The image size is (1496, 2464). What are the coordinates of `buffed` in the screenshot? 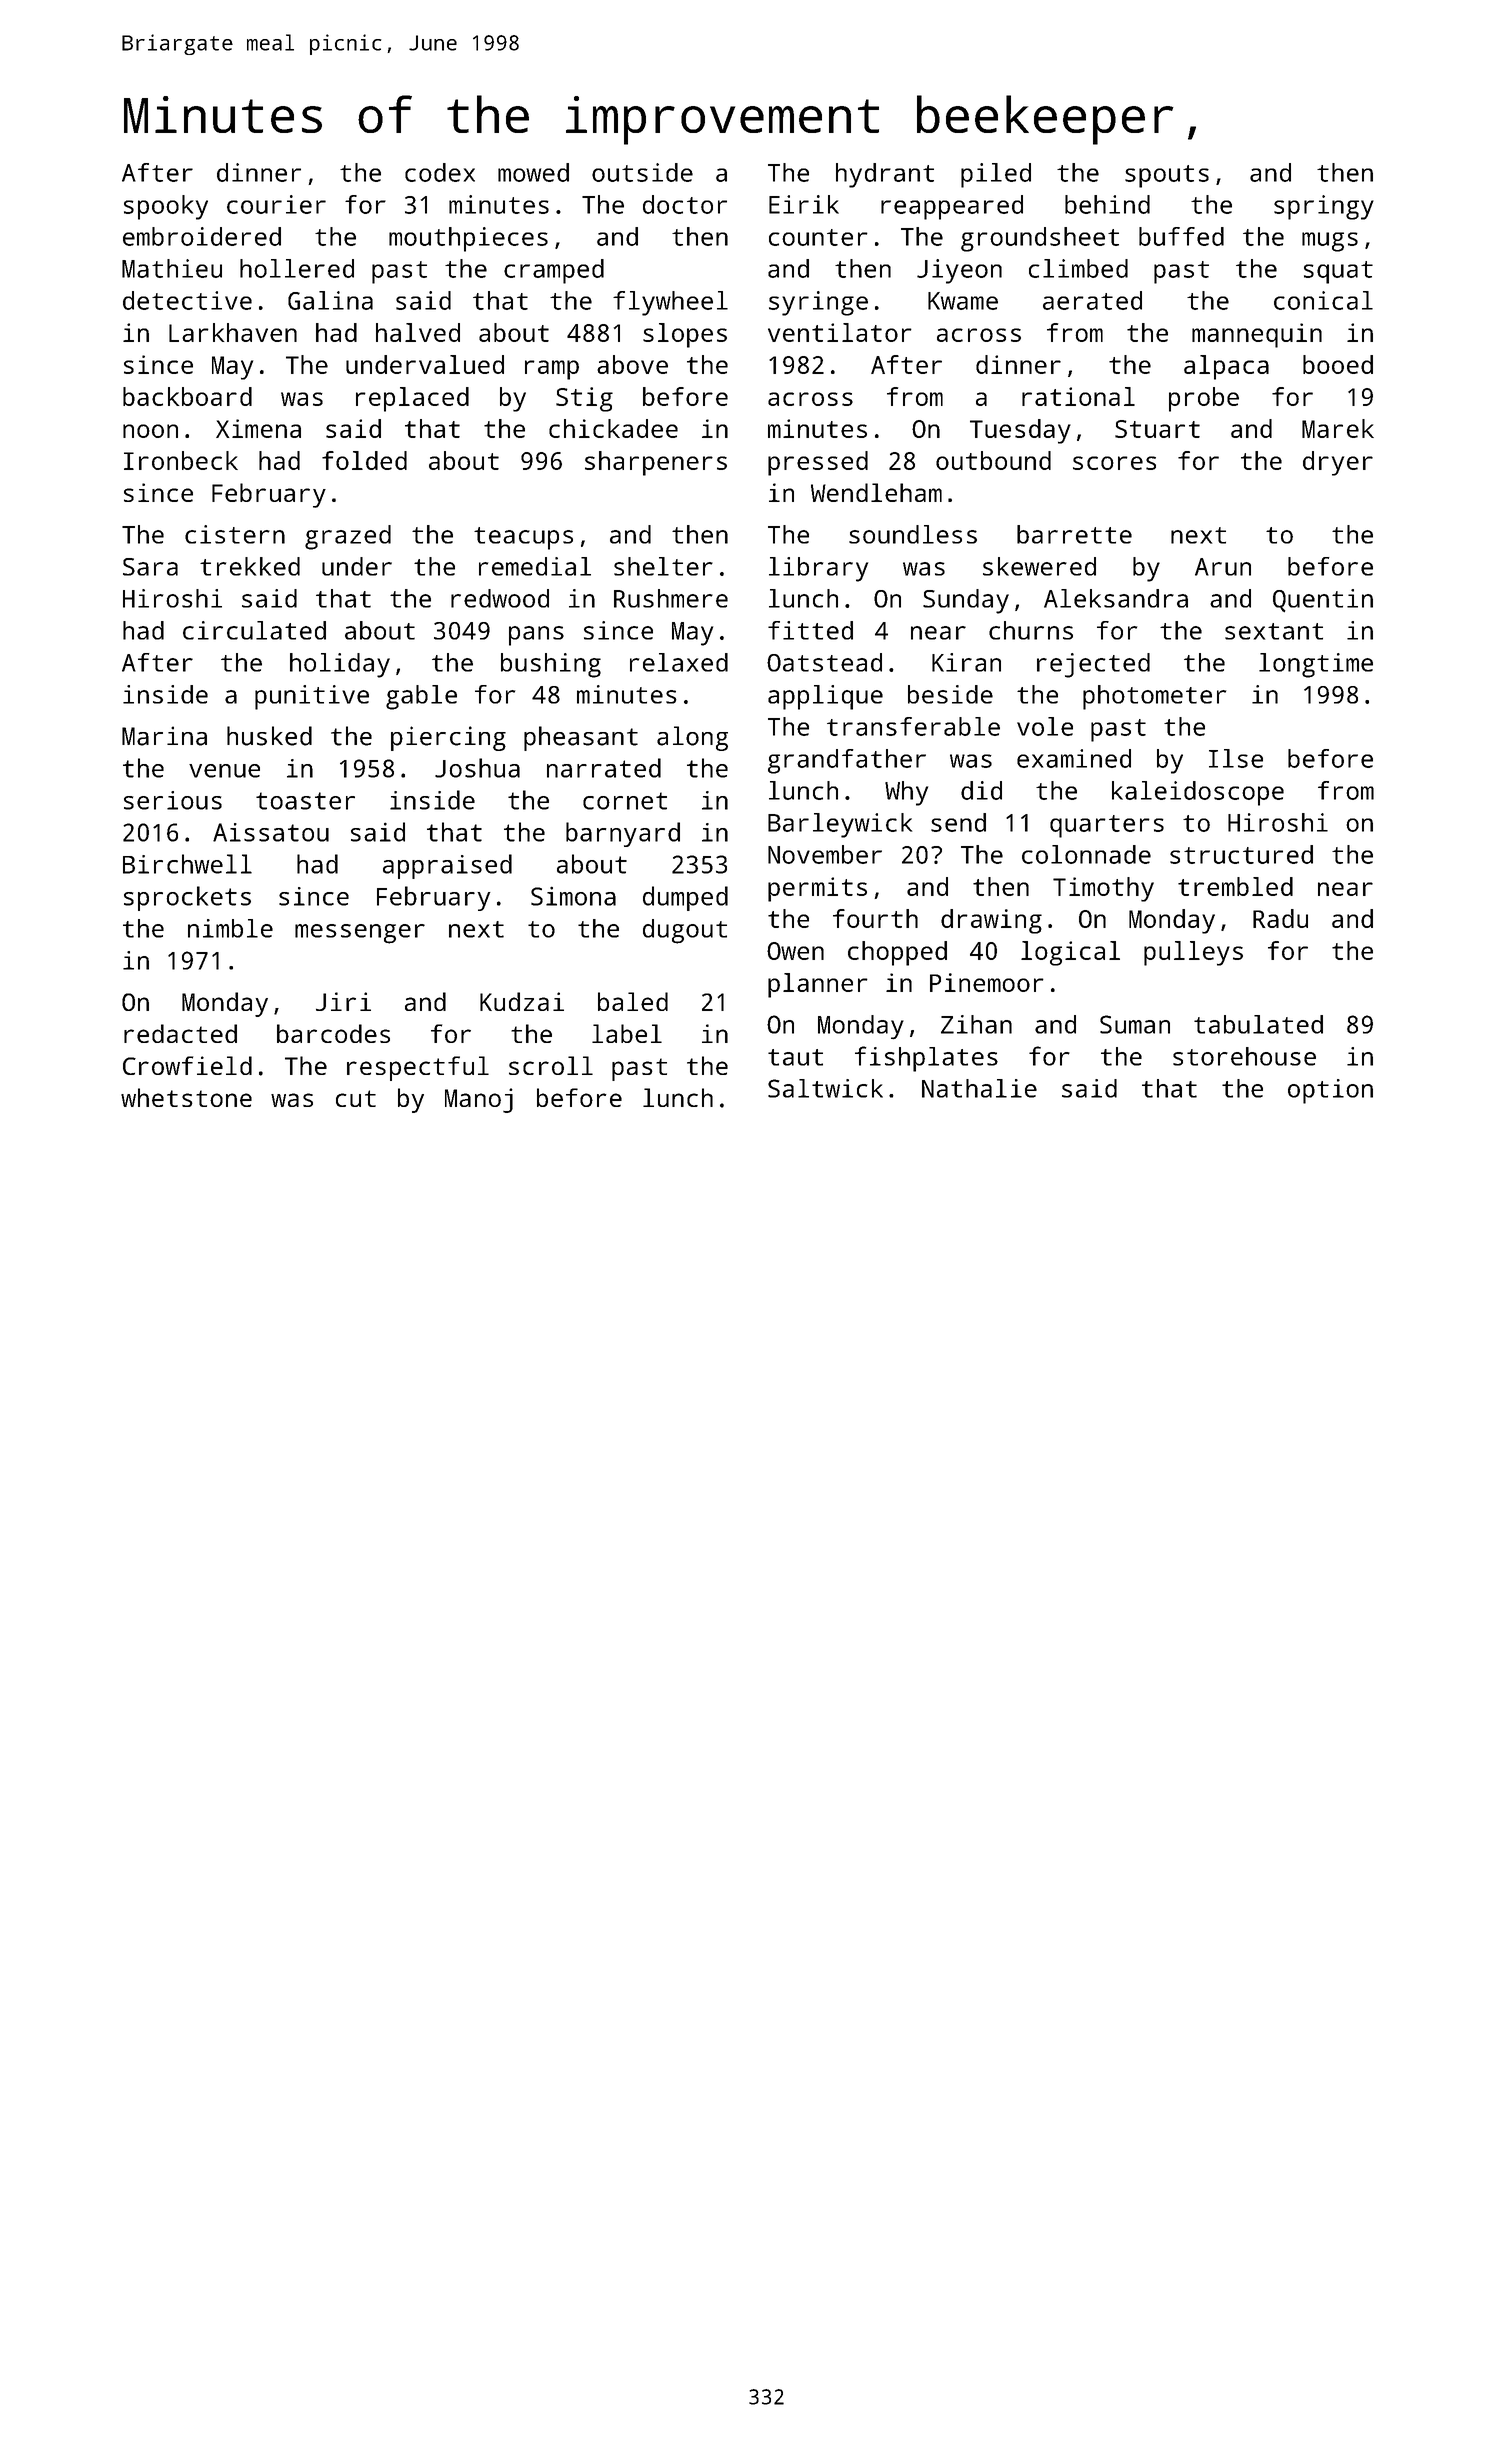 It's located at (1181, 236).
